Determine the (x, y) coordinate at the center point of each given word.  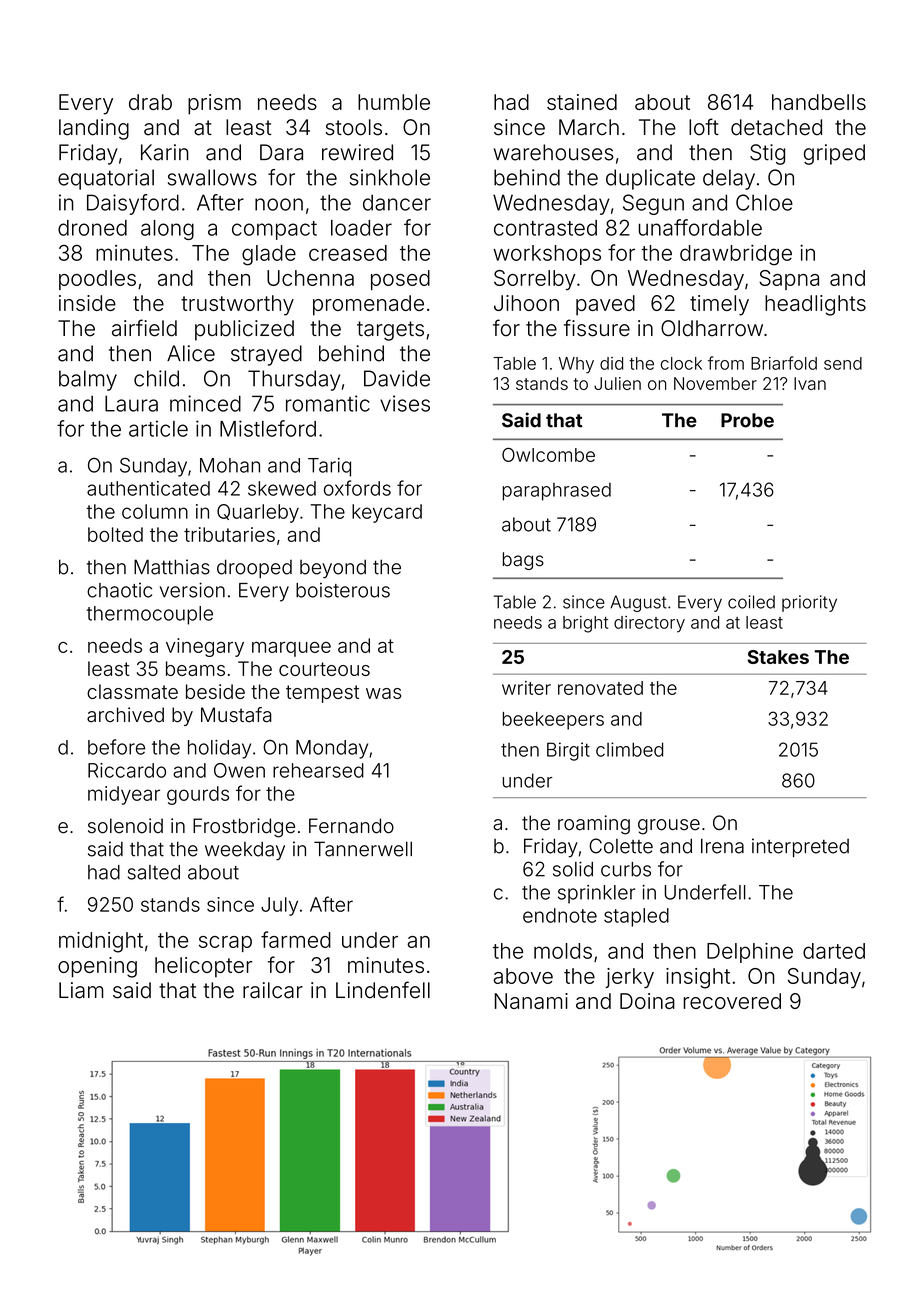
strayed (266, 355)
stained (582, 102)
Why (576, 365)
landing (94, 129)
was (383, 693)
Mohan (230, 465)
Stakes (778, 657)
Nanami (531, 1001)
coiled (751, 602)
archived (125, 715)
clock (681, 363)
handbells (819, 102)
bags (523, 561)
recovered (732, 1001)
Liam (81, 990)
